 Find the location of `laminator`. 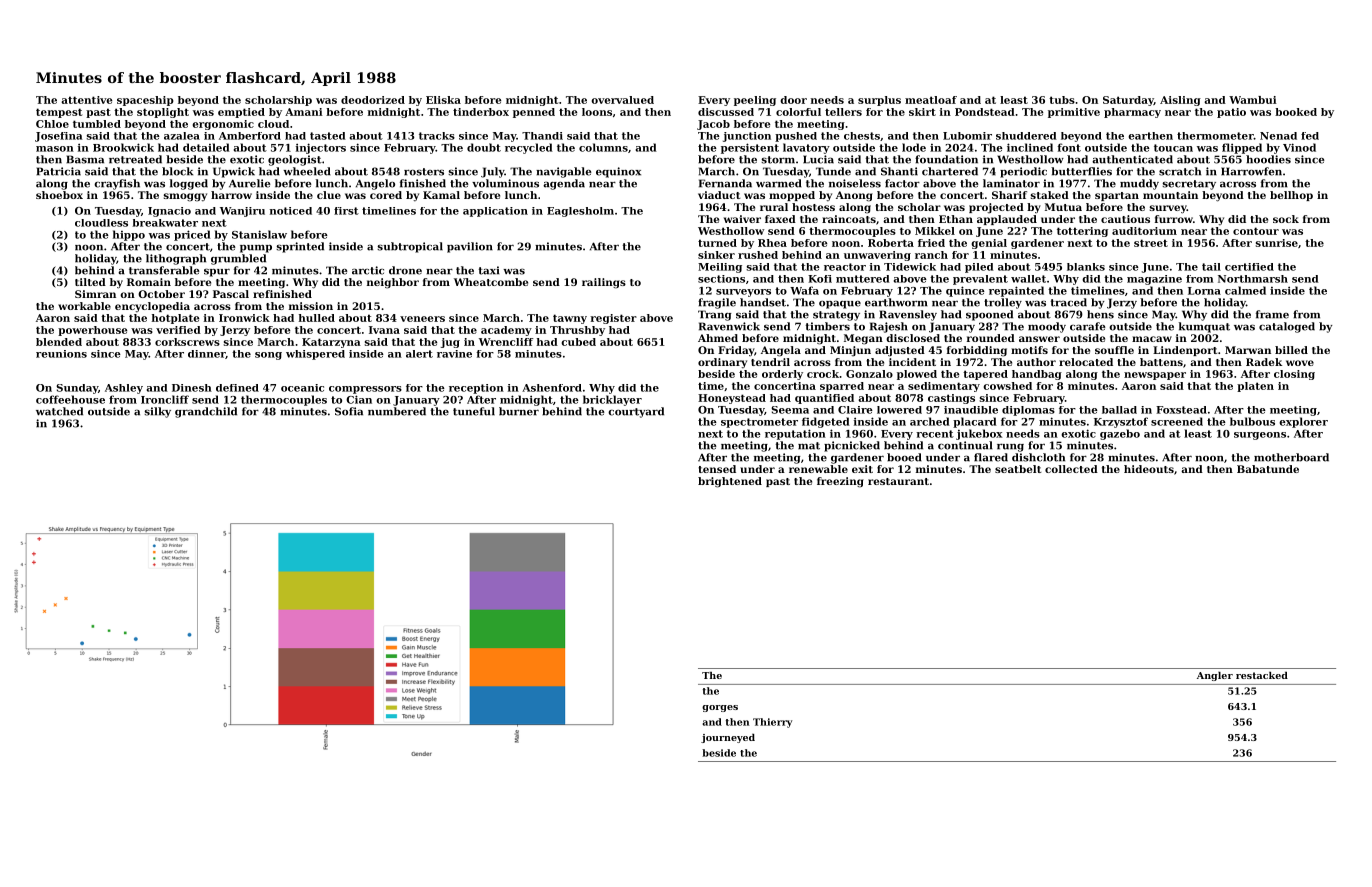

laminator is located at coordinates (1011, 183).
